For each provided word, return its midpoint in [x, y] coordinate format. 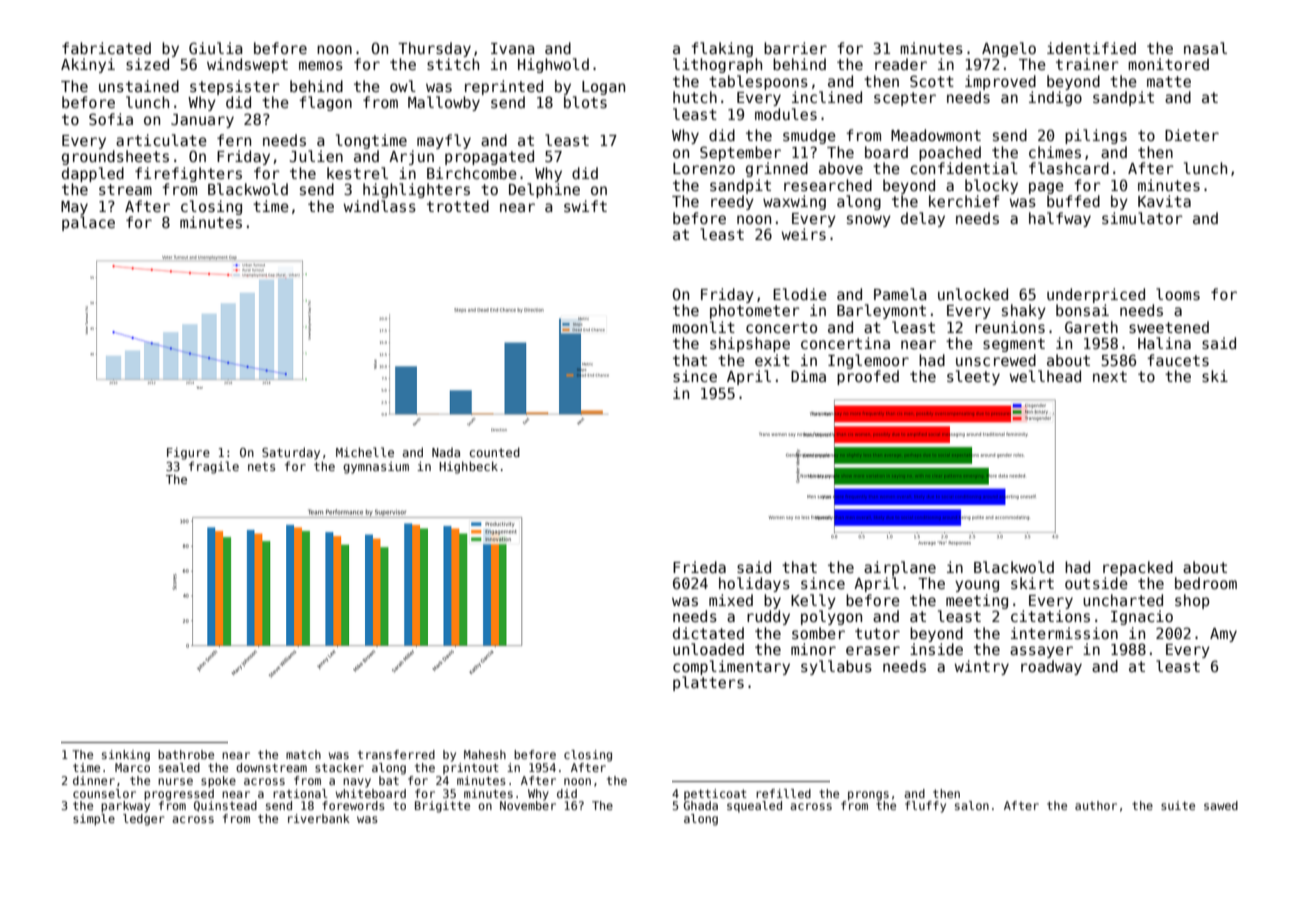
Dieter [1192, 135]
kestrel [357, 173]
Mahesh [485, 754]
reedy [732, 202]
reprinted [504, 87]
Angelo [1009, 49]
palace [88, 223]
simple [94, 820]
